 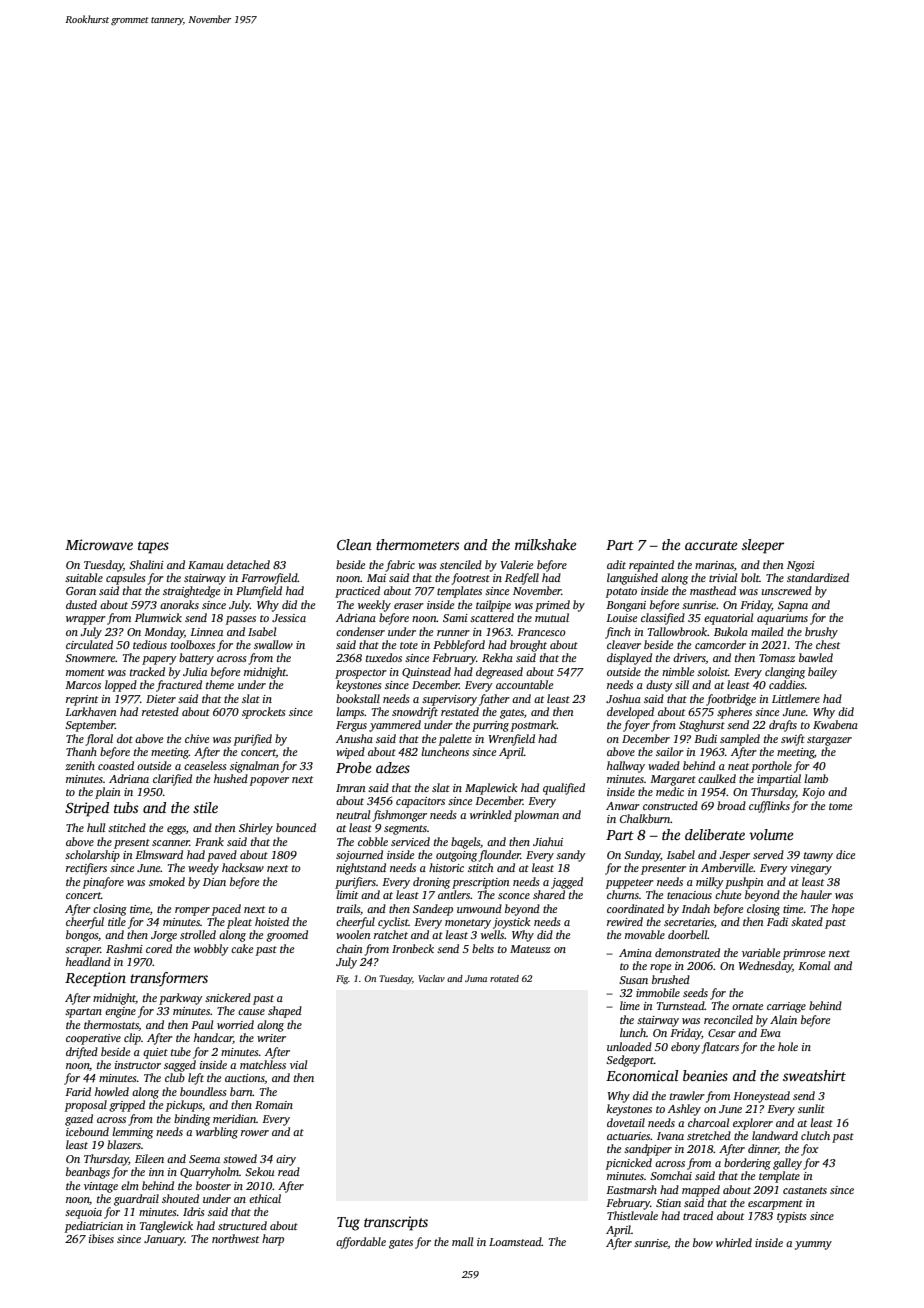 What do you see at coordinates (713, 590) in the page?
I see `masthead` at bounding box center [713, 590].
